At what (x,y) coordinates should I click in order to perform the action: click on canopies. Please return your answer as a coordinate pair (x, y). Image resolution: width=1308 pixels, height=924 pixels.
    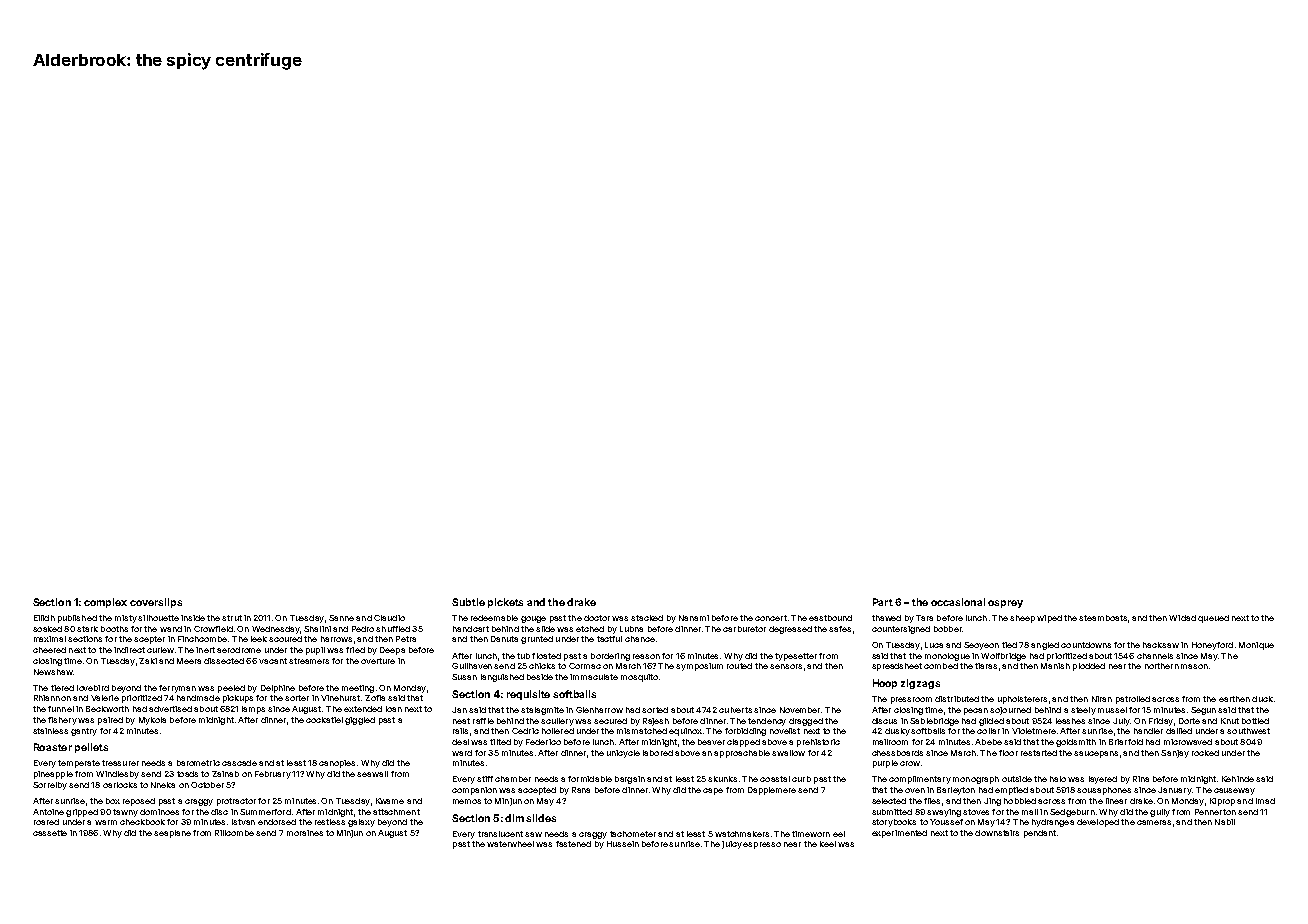
    Looking at the image, I should click on (337, 764).
